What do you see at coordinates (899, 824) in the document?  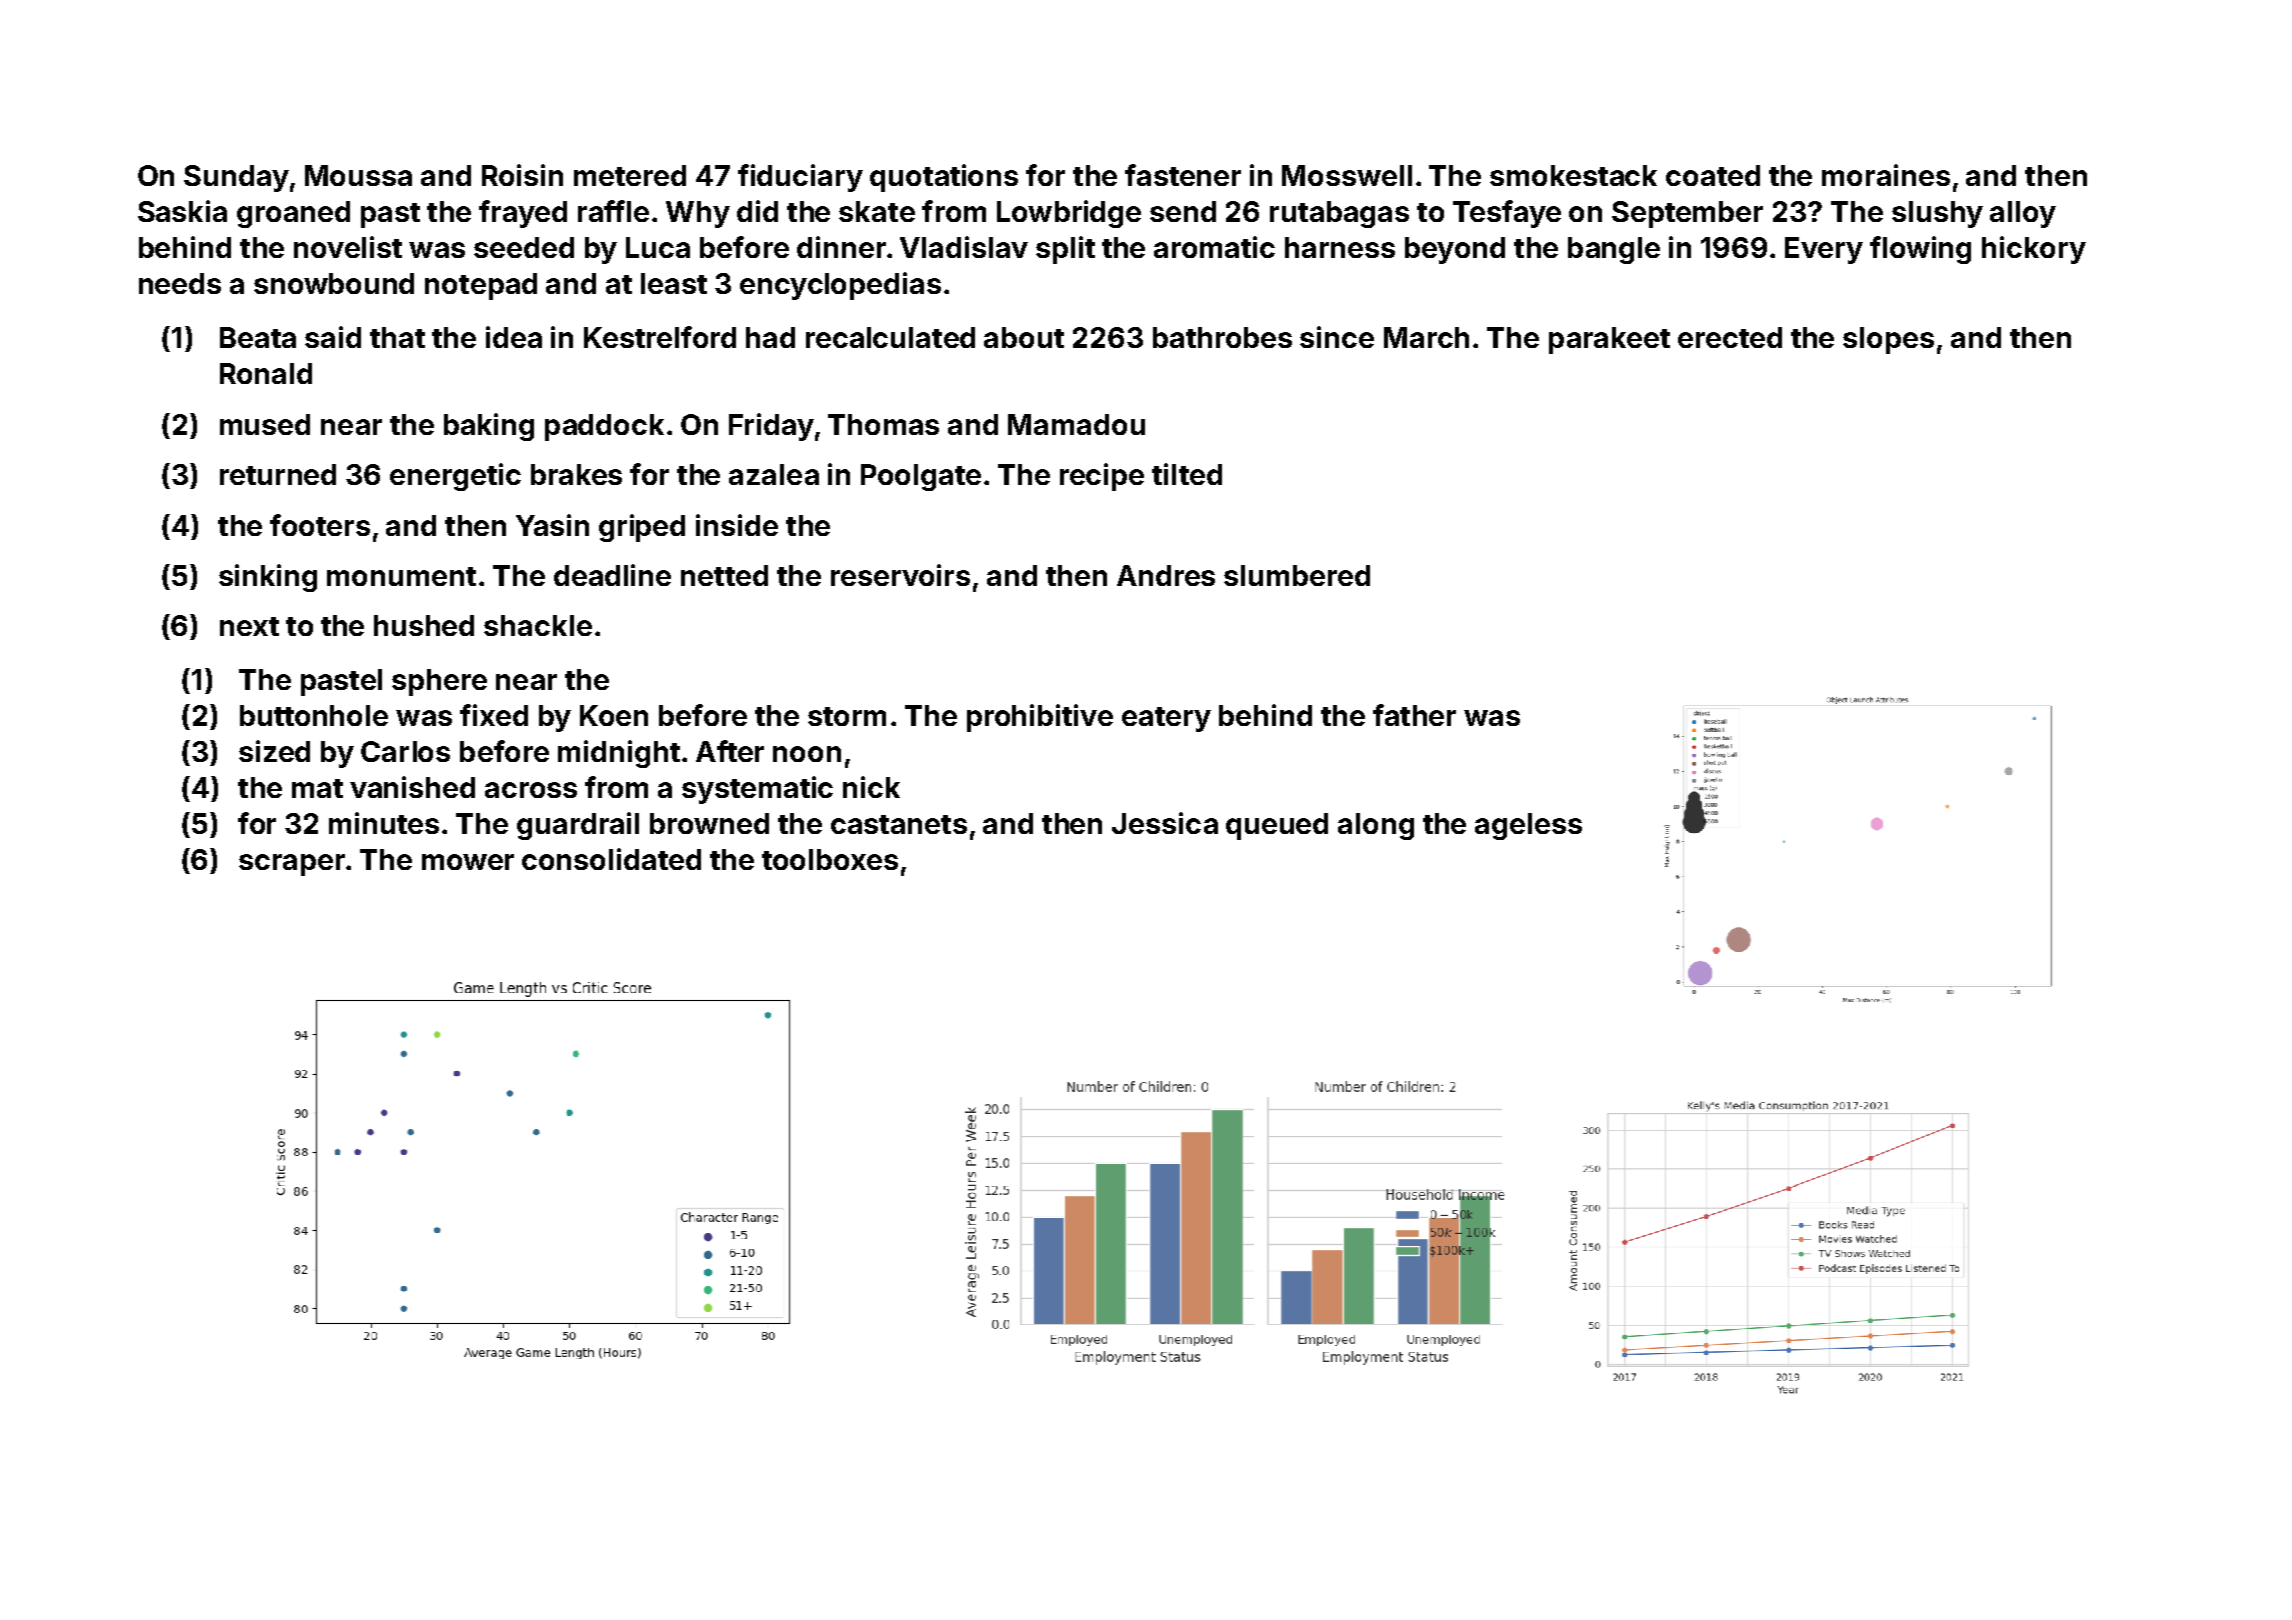 I see `castanets` at bounding box center [899, 824].
